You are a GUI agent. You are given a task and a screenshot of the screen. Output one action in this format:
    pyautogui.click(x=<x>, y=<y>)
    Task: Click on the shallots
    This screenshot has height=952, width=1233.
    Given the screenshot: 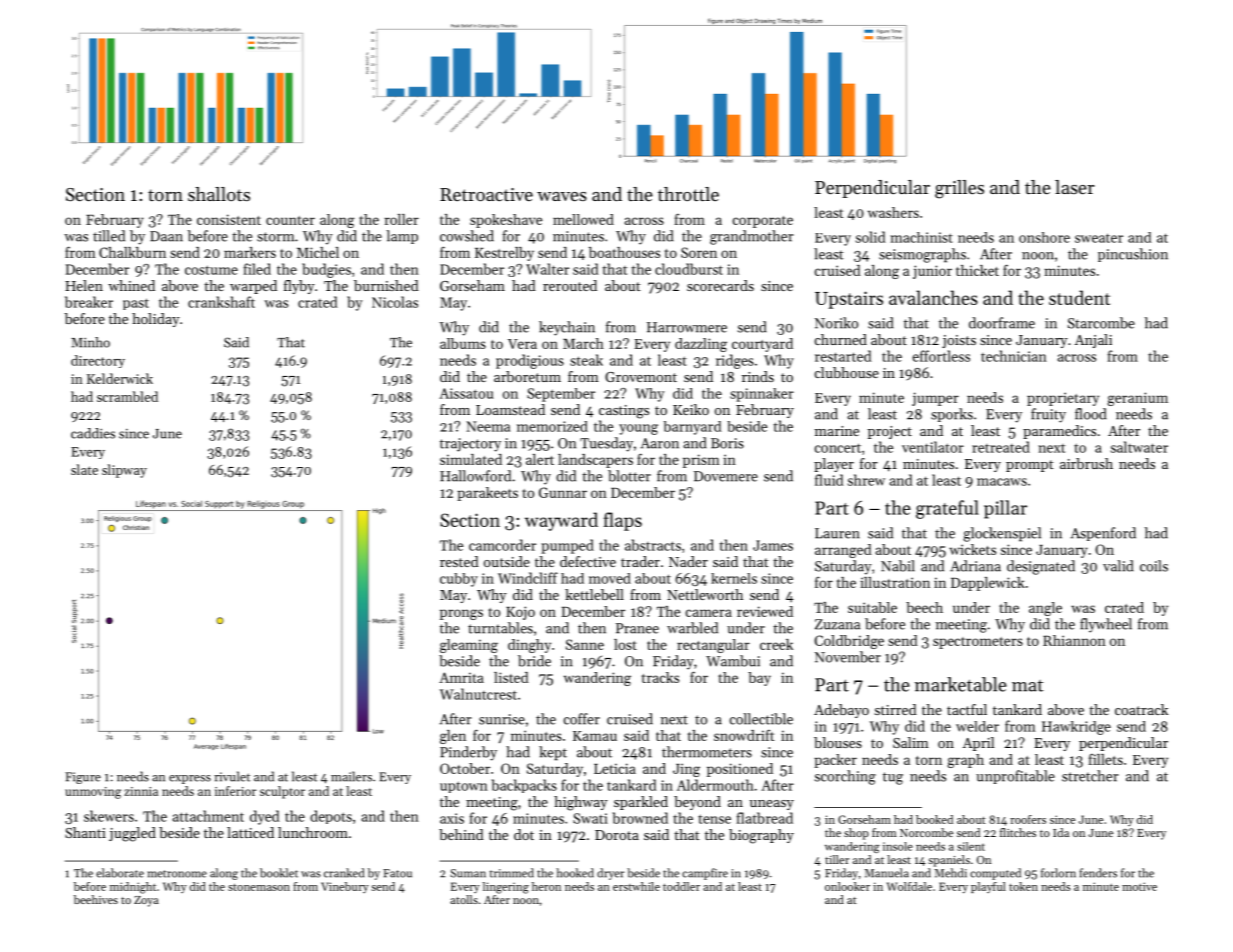 What is the action you would take?
    pyautogui.click(x=219, y=194)
